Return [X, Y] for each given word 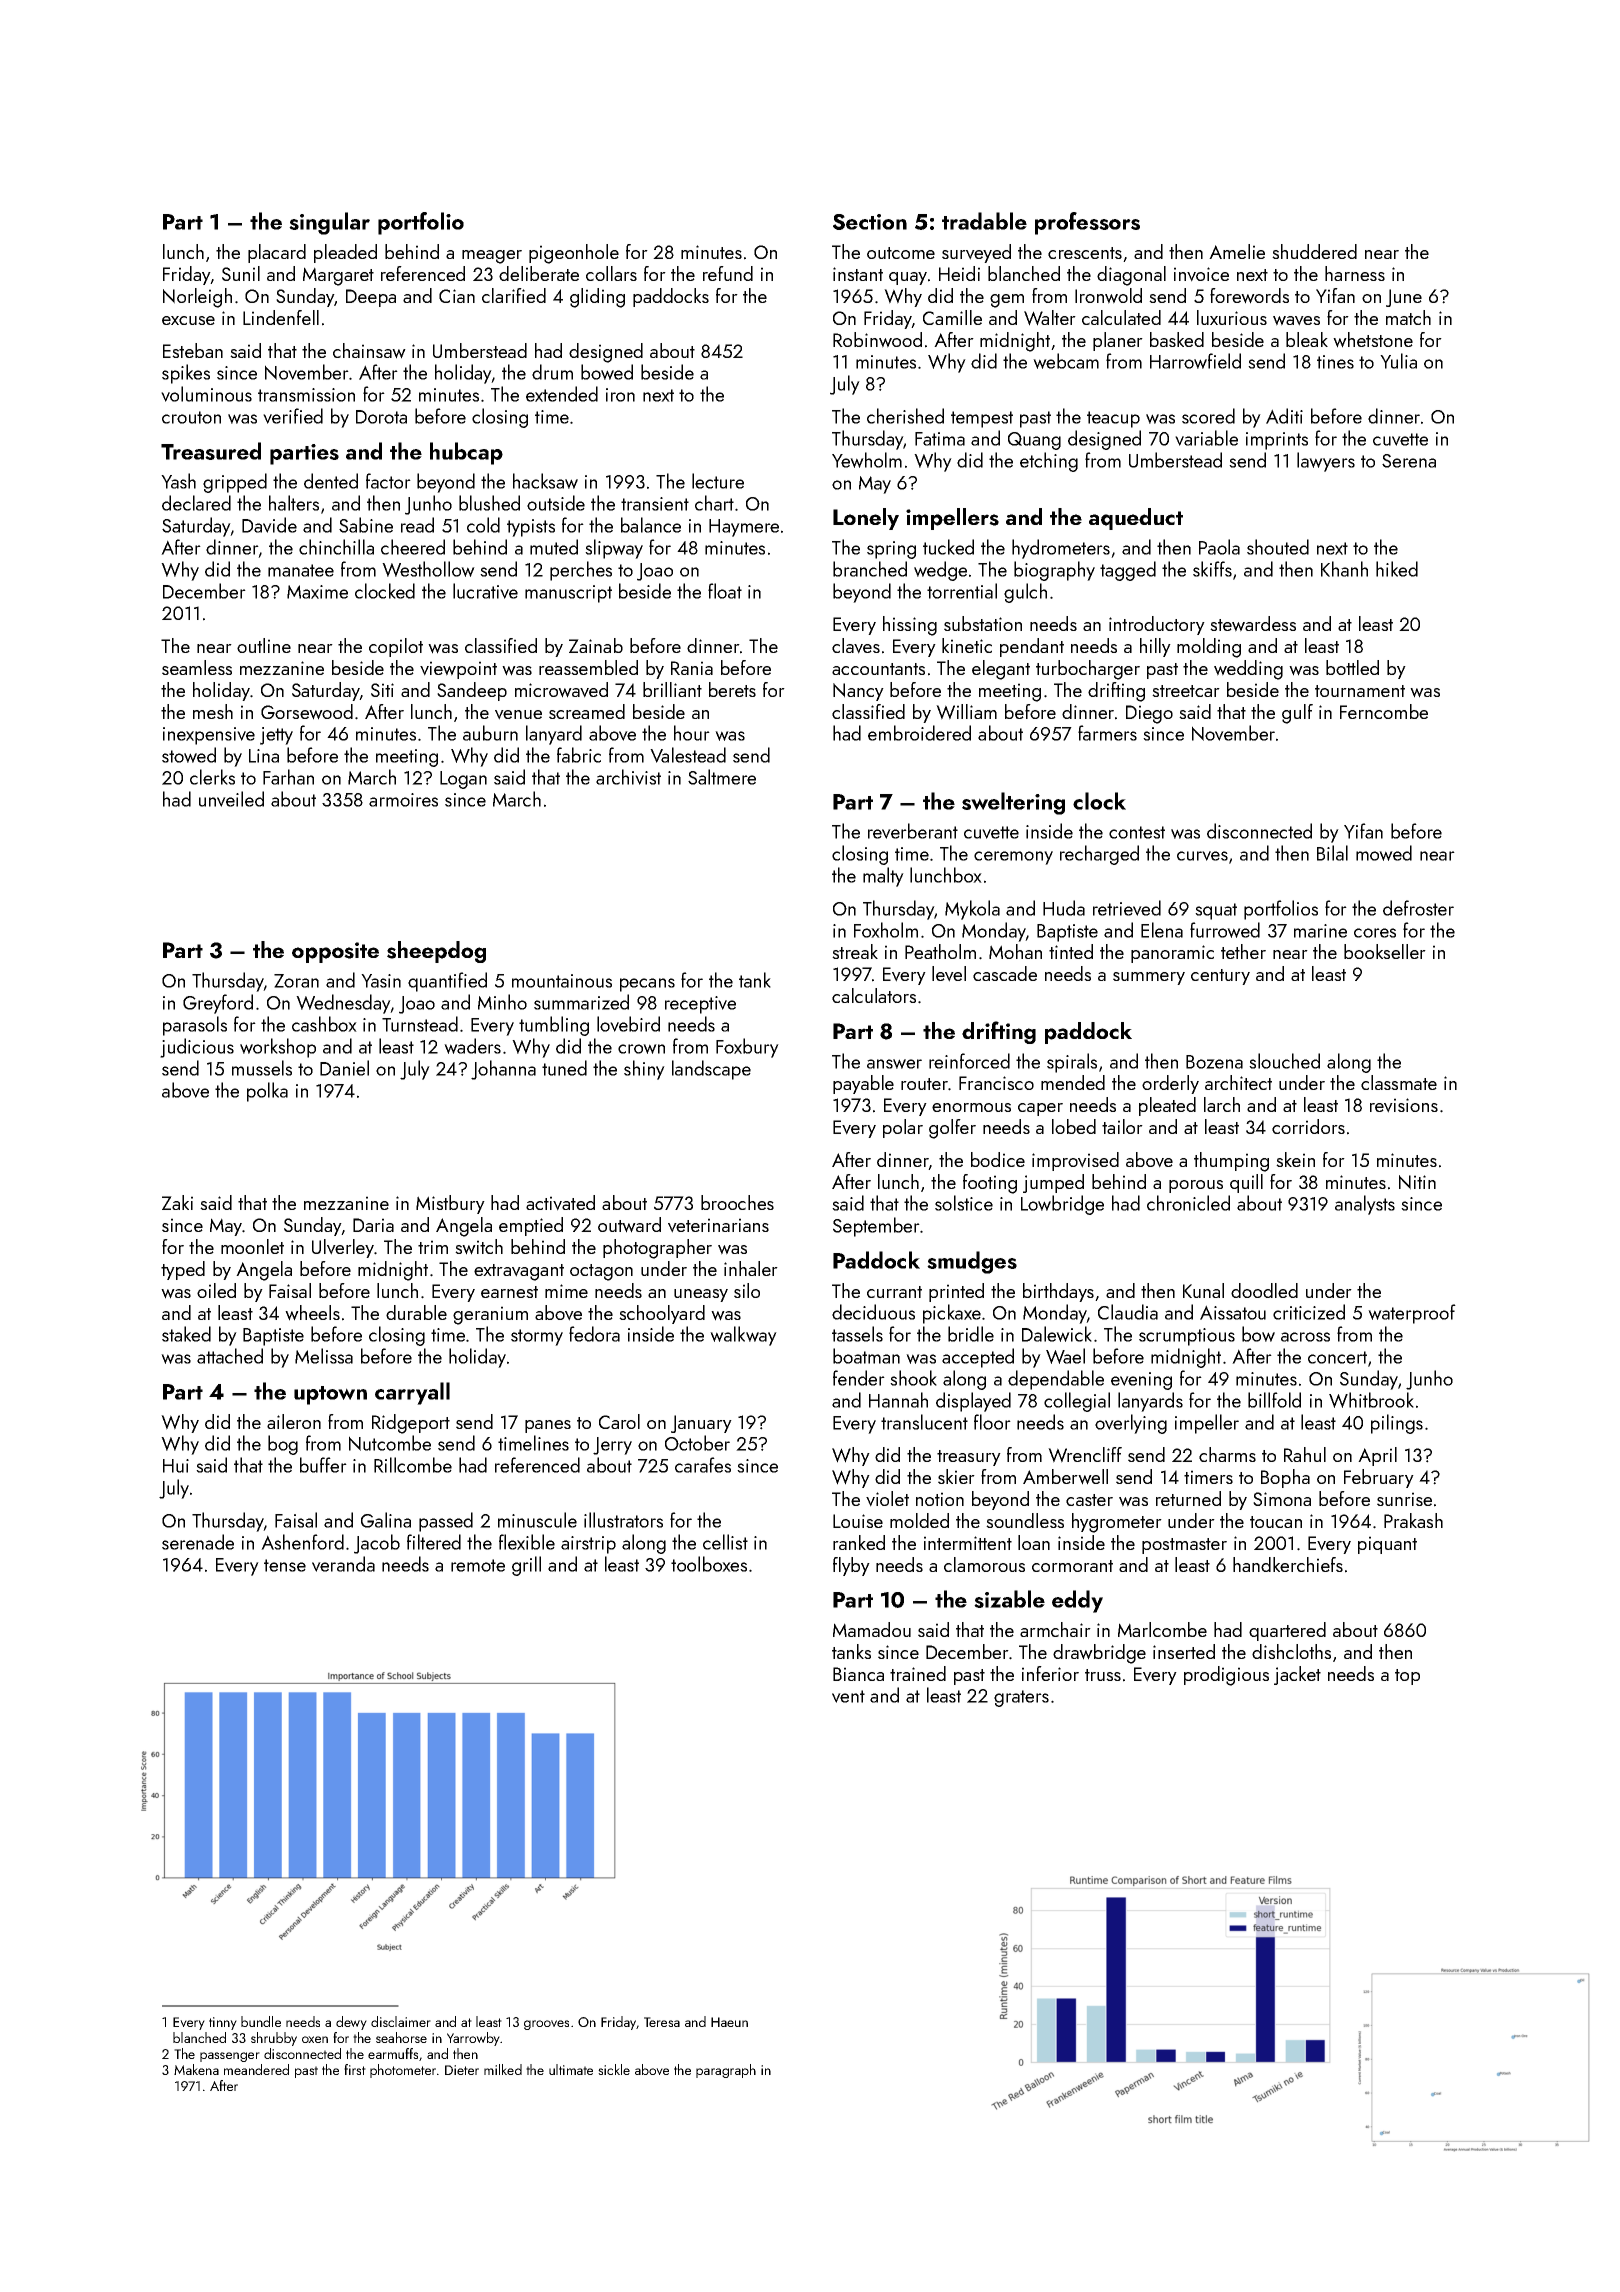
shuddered [1314, 251]
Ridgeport [411, 1424]
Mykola [972, 910]
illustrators [623, 1520]
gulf [1297, 714]
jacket [1297, 1675]
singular [329, 223]
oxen [315, 2039]
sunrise [1404, 1499]
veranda [343, 1564]
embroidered [919, 733]
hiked [1397, 569]
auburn [490, 733]
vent [848, 1696]
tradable [984, 221]
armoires [403, 800]
